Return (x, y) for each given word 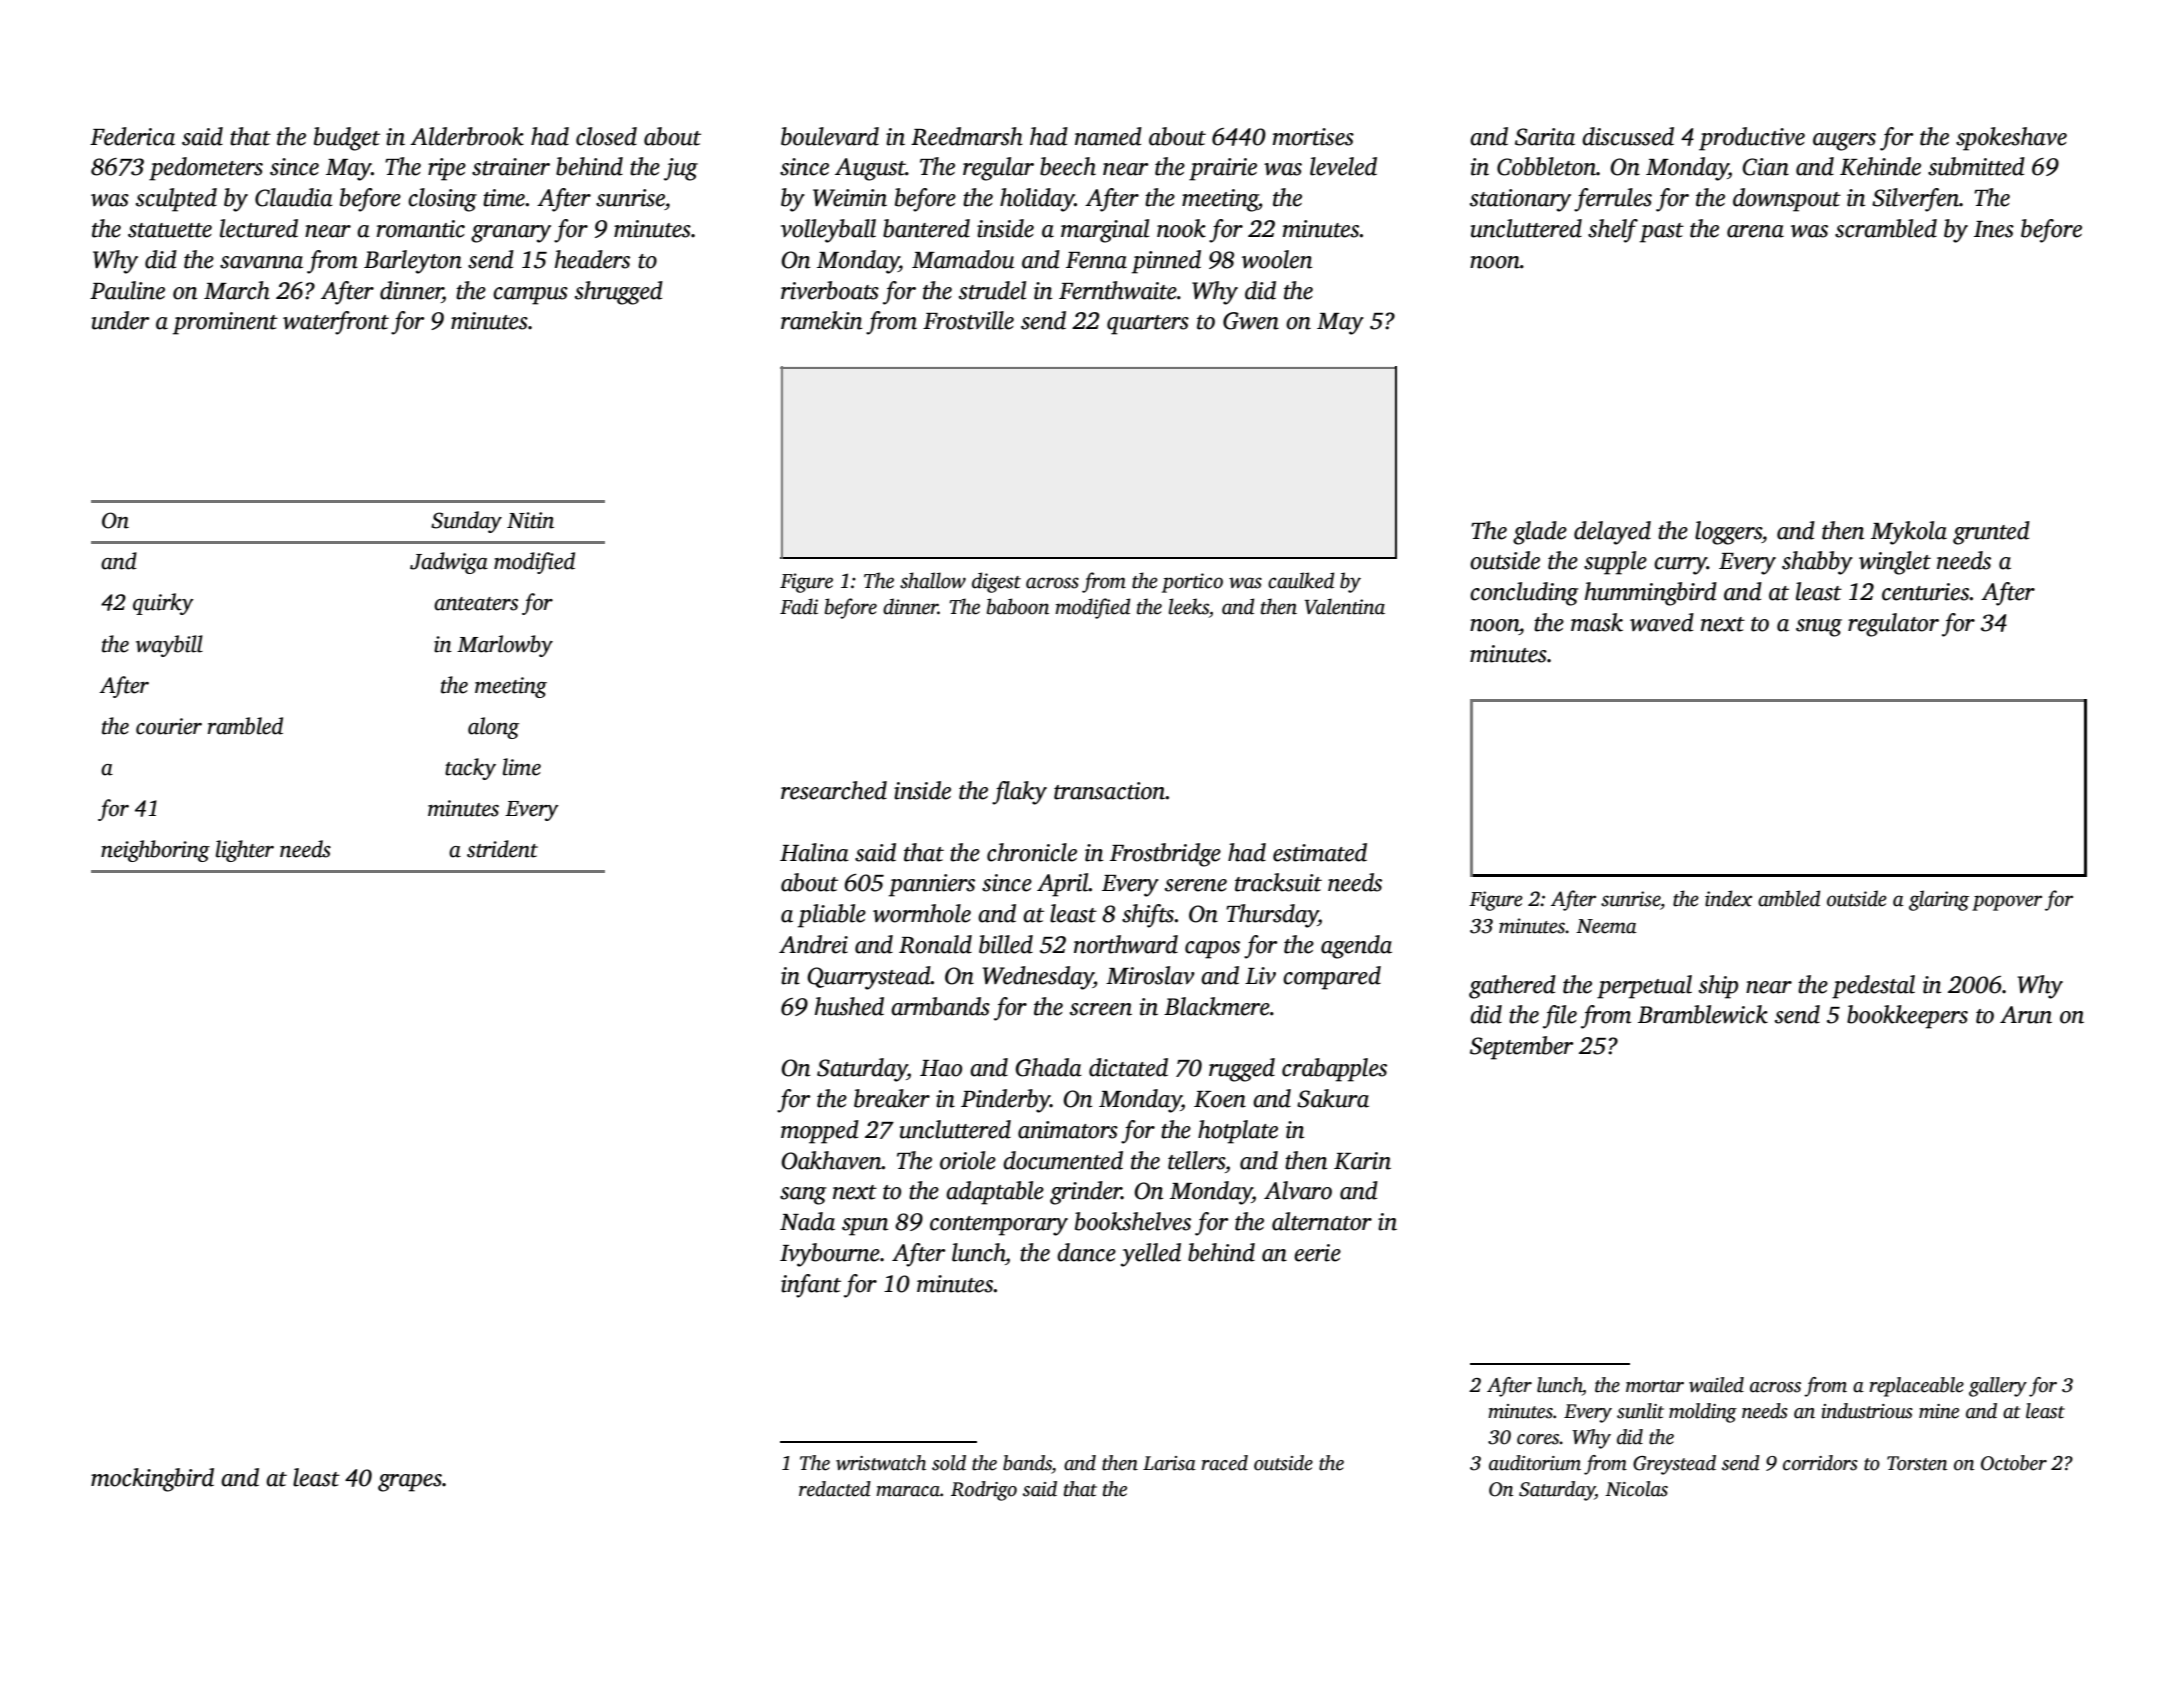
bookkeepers (1907, 1017)
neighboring (155, 851)
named (1108, 136)
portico (1192, 583)
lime (522, 767)
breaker (892, 1098)
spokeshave (2011, 139)
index (1728, 898)
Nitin (530, 520)
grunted (1991, 533)
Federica (132, 136)
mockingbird (152, 1480)
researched (834, 790)
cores (1538, 1439)
